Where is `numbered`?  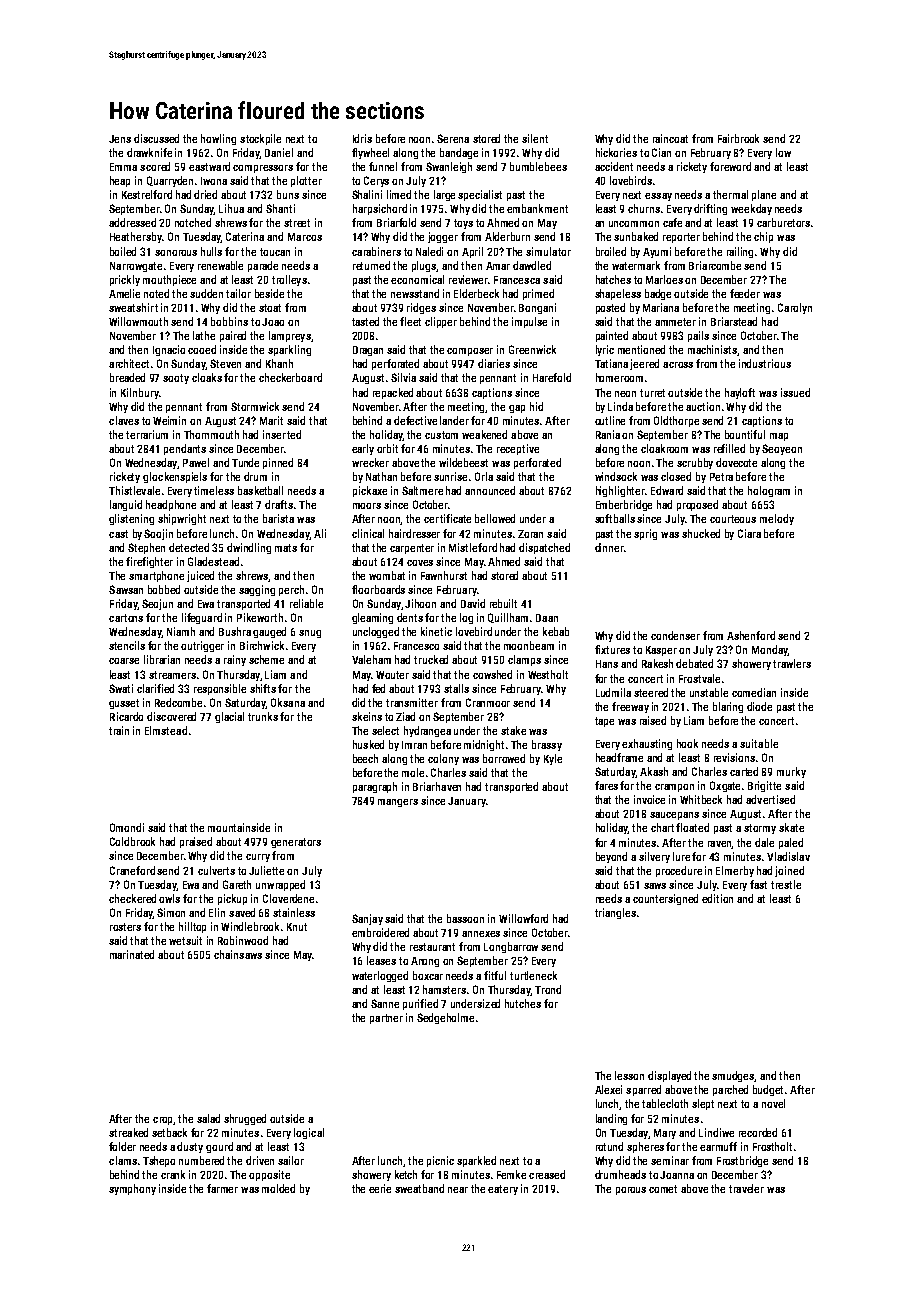
numbered is located at coordinates (201, 1160).
